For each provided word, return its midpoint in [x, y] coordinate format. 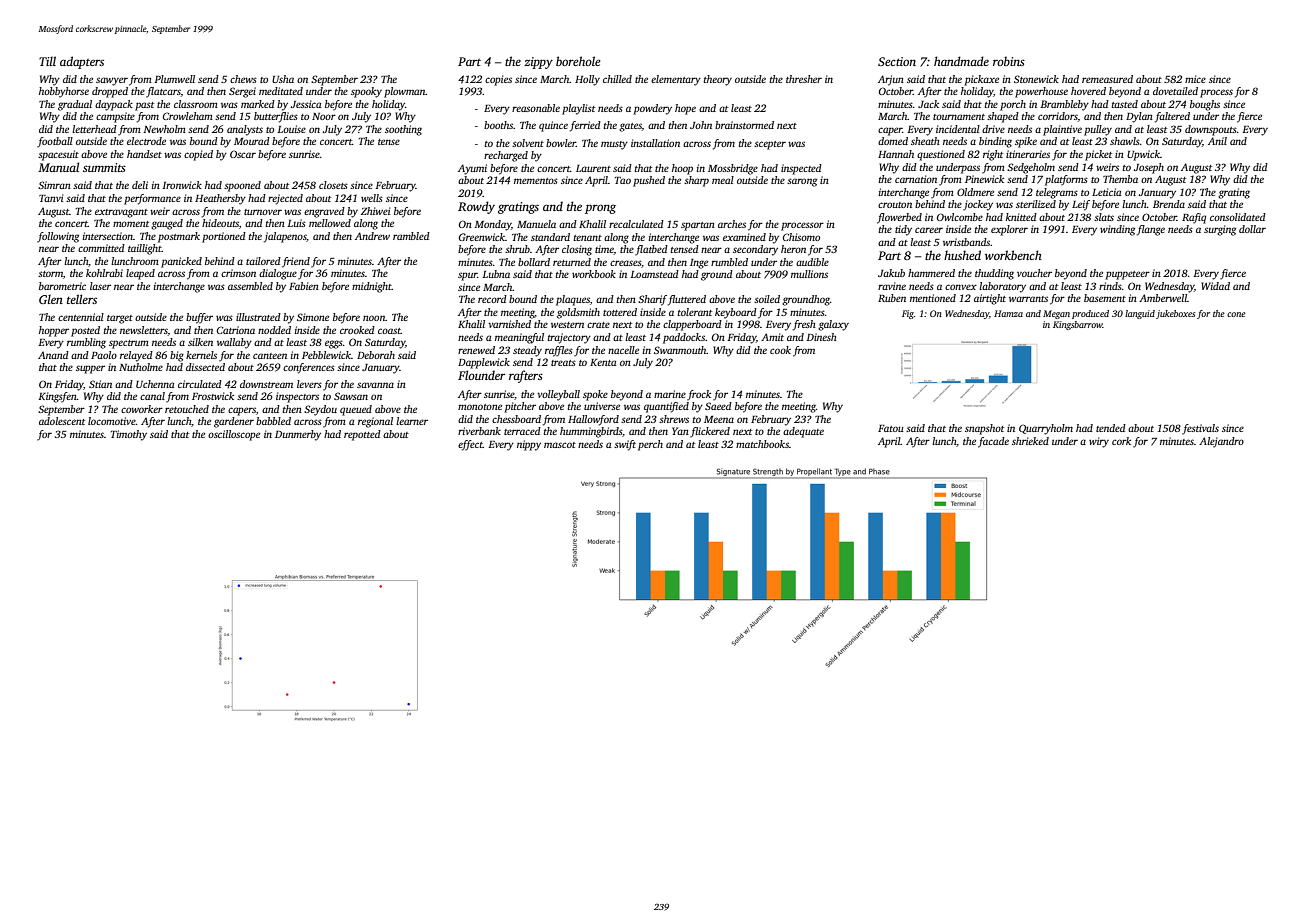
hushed [962, 255]
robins [1009, 61]
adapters [82, 62]
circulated [200, 384]
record [492, 299]
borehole [578, 61]
